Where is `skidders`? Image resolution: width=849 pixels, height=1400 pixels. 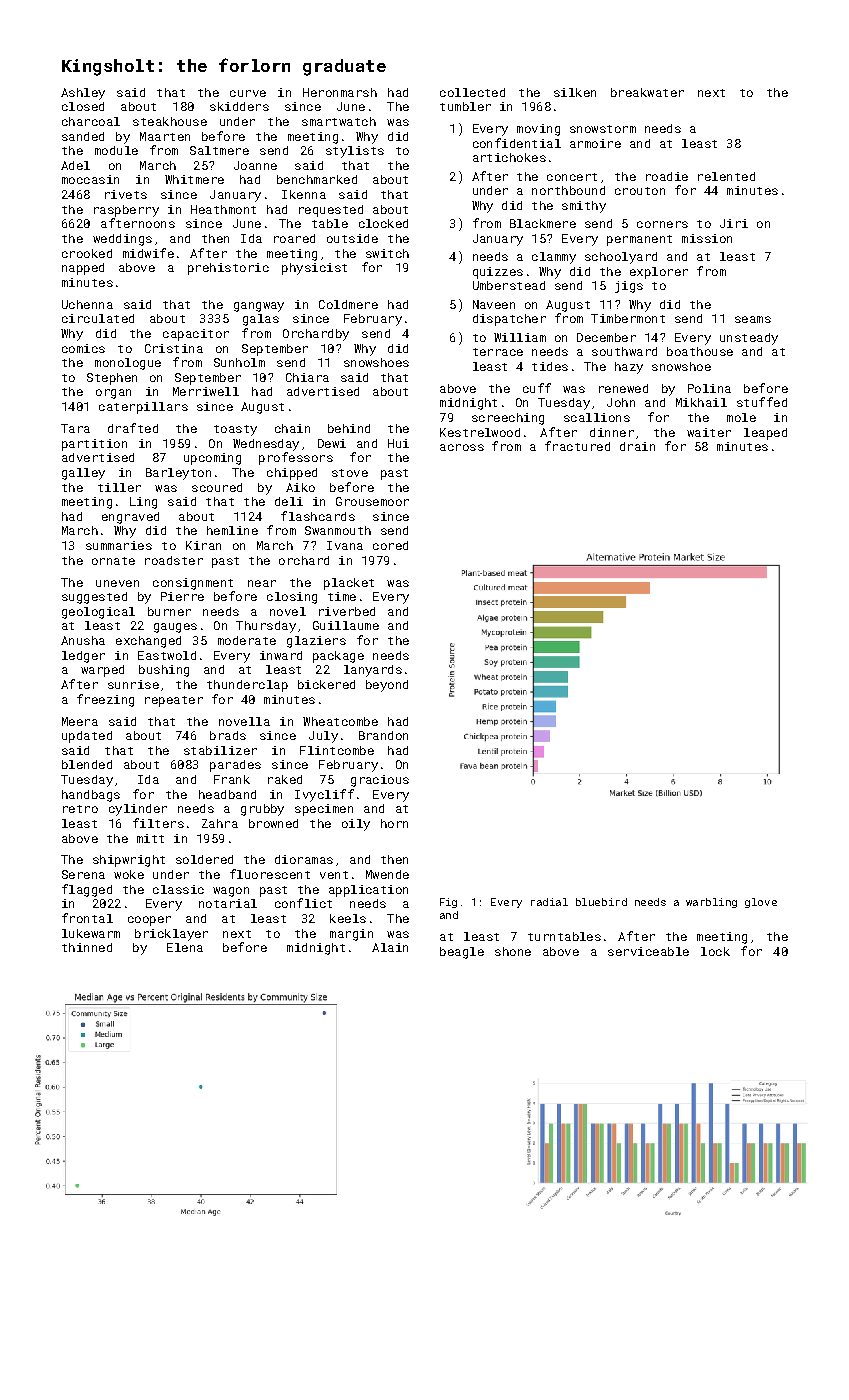
skidders is located at coordinates (239, 106).
